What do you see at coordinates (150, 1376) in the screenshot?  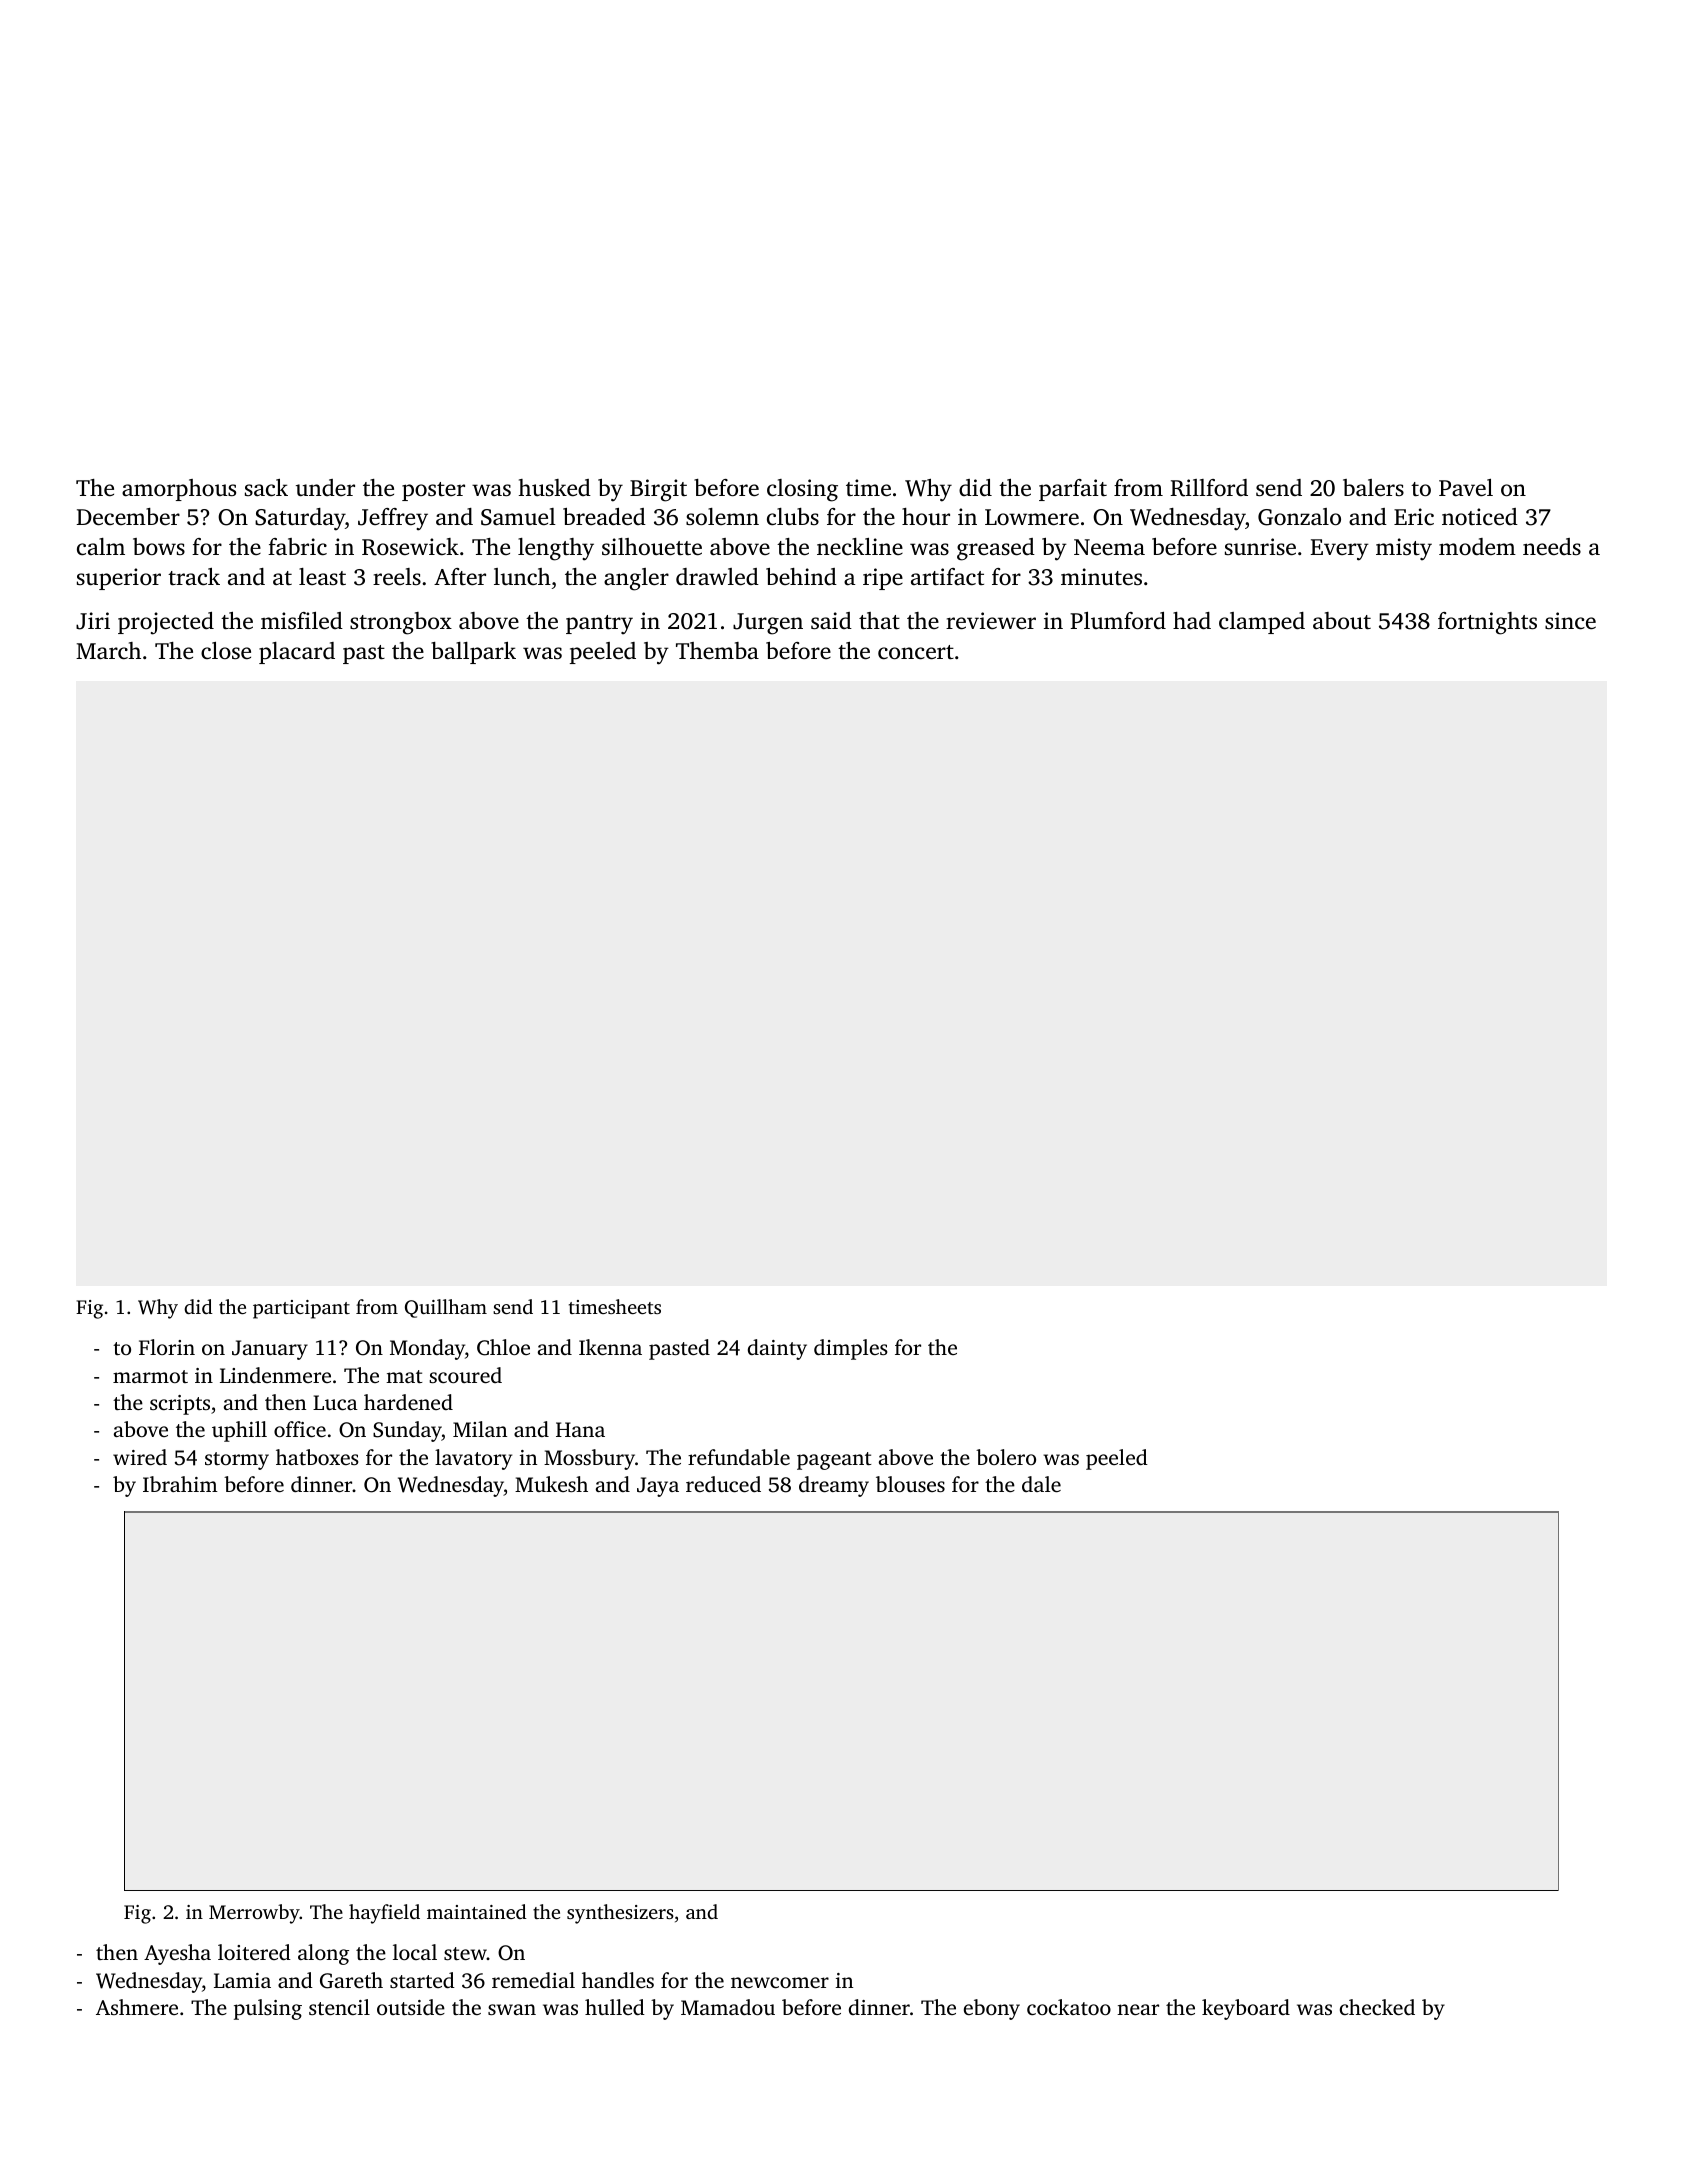 I see `marmot` at bounding box center [150, 1376].
